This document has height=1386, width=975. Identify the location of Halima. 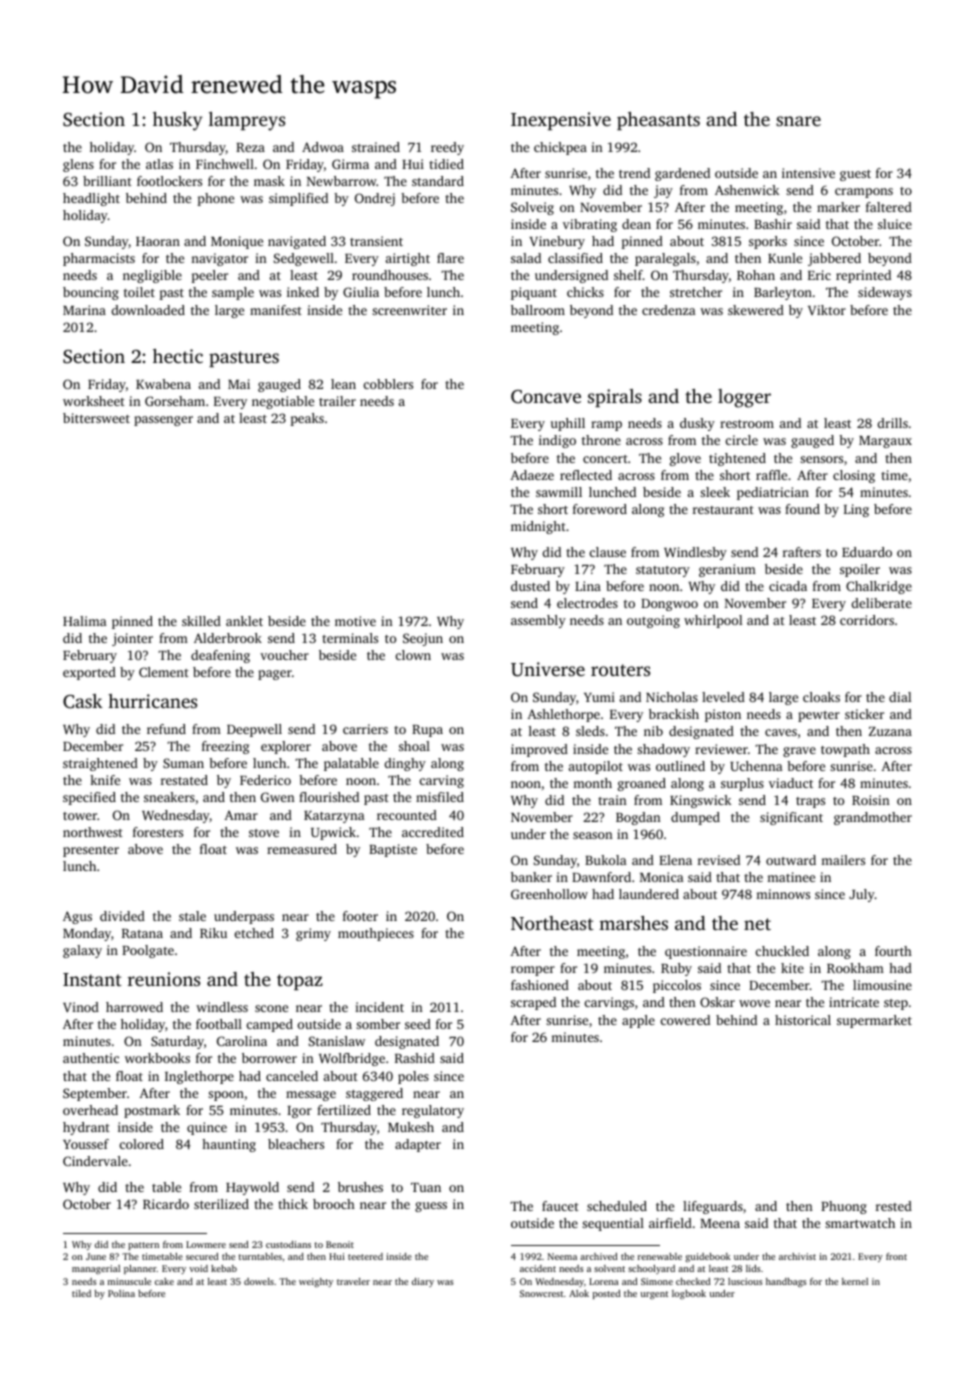
(85, 621).
